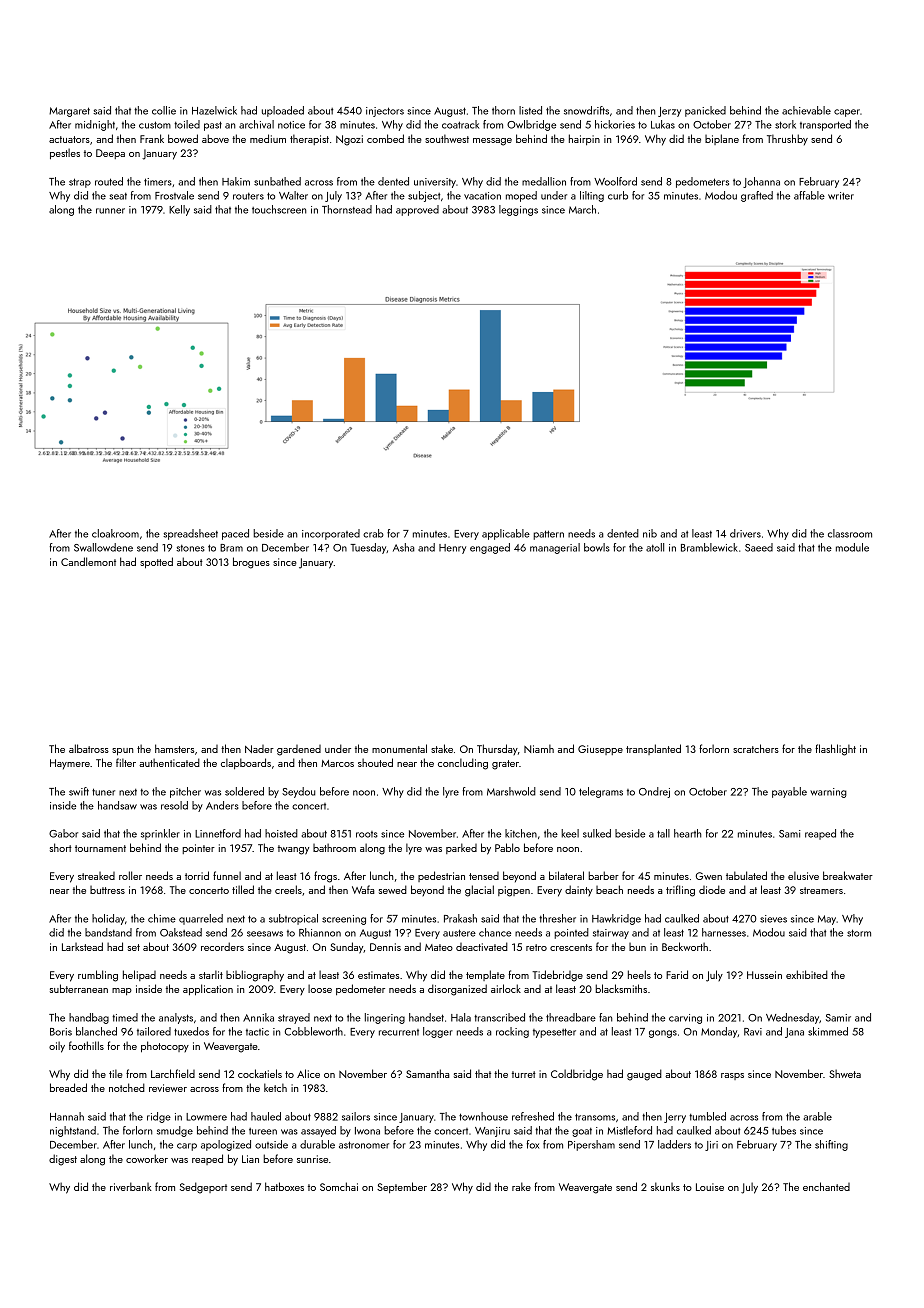 This image has width=924, height=1308. Describe the element at coordinates (745, 533) in the image. I see `drivers` at that location.
